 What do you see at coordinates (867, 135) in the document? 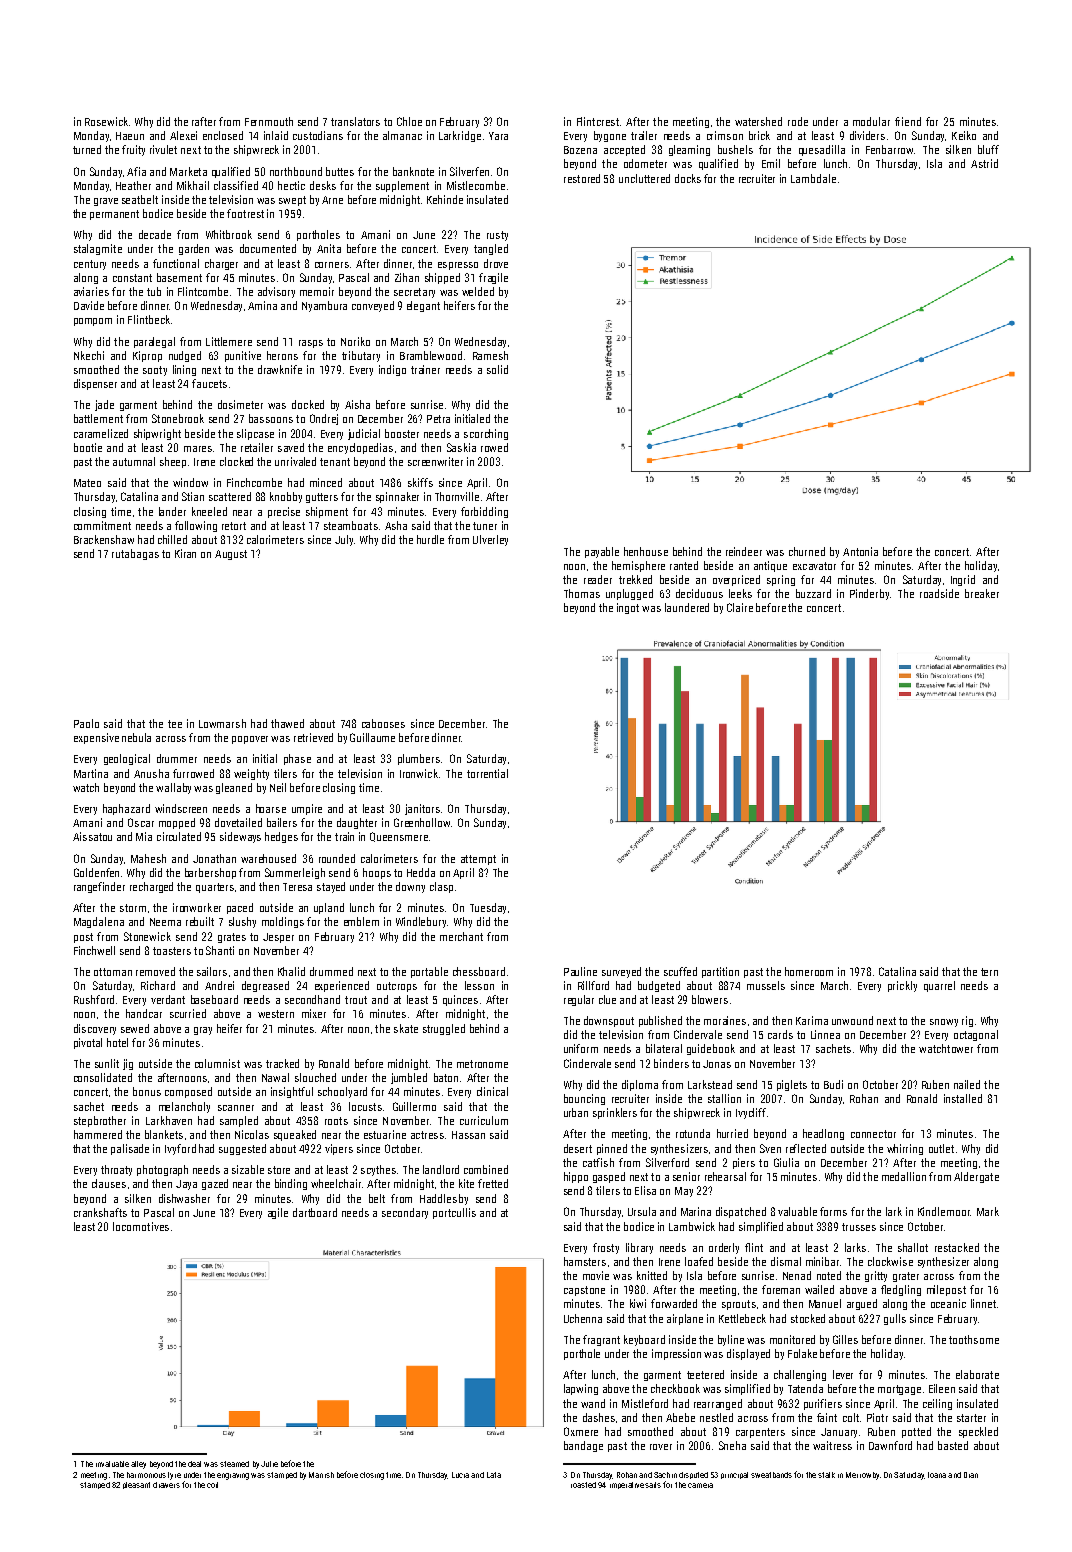
I see `dividers` at bounding box center [867, 135].
